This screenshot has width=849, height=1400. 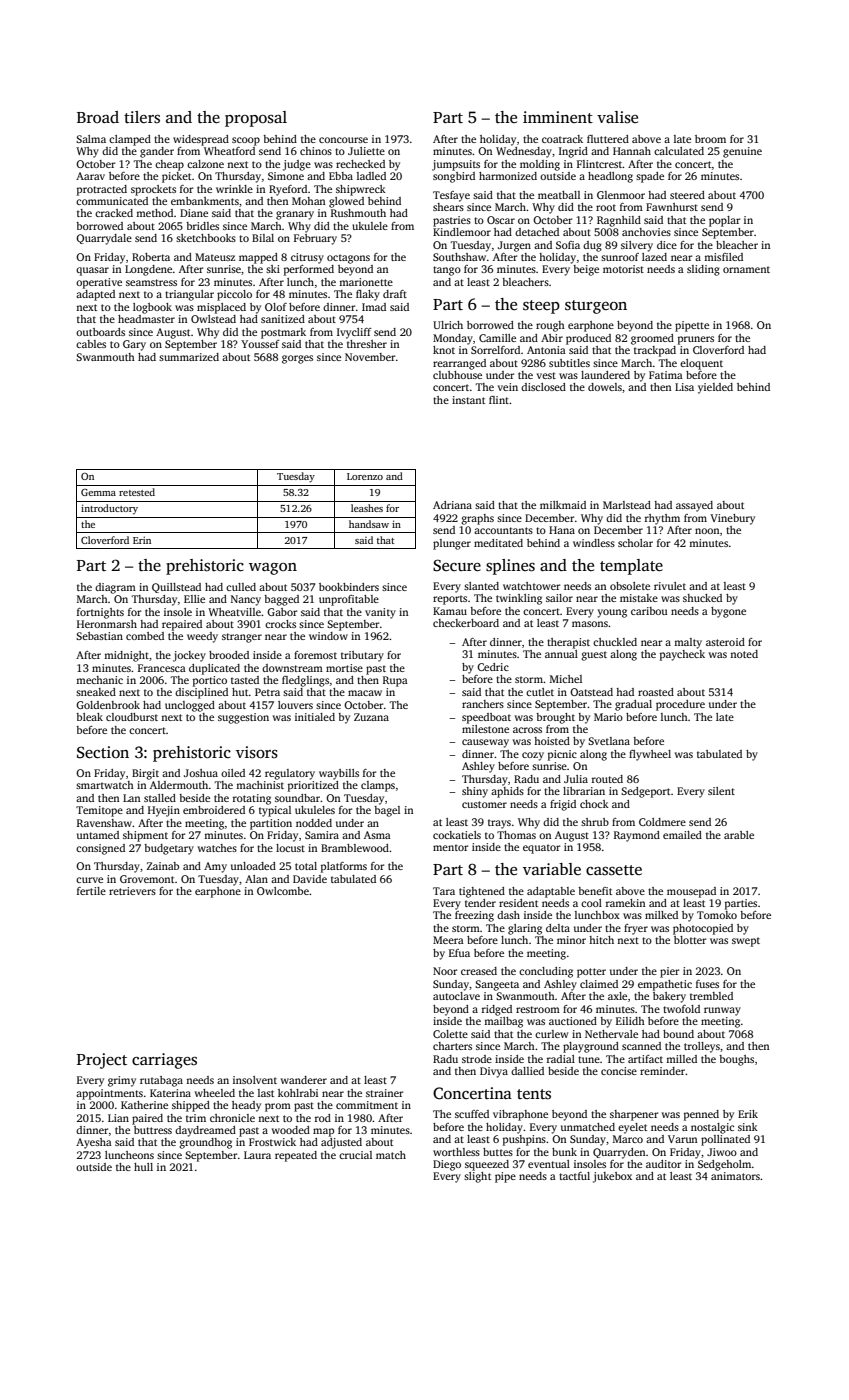 What do you see at coordinates (91, 344) in the screenshot?
I see `cables` at bounding box center [91, 344].
